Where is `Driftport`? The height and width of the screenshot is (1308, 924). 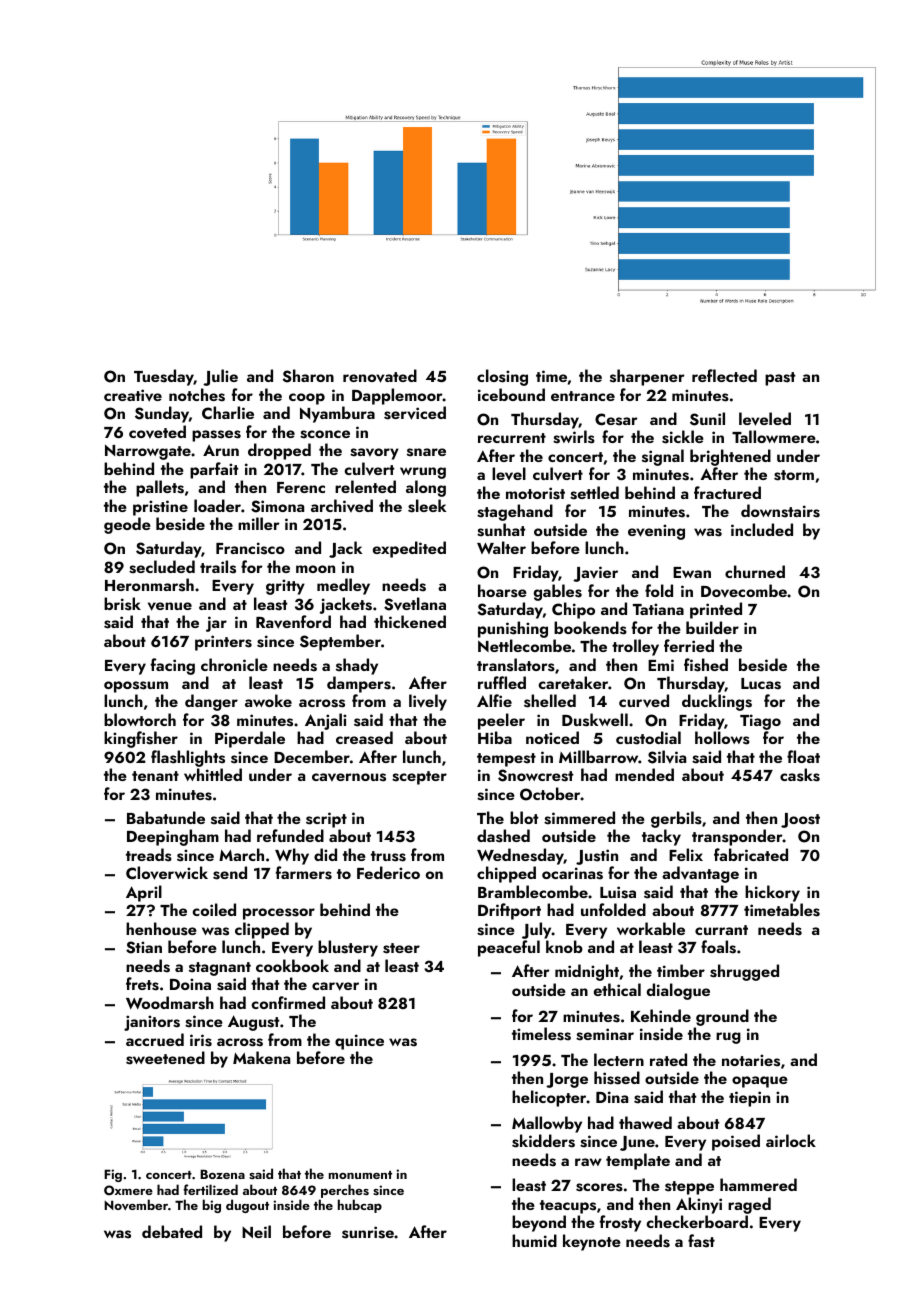 Driftport is located at coordinates (509, 911).
